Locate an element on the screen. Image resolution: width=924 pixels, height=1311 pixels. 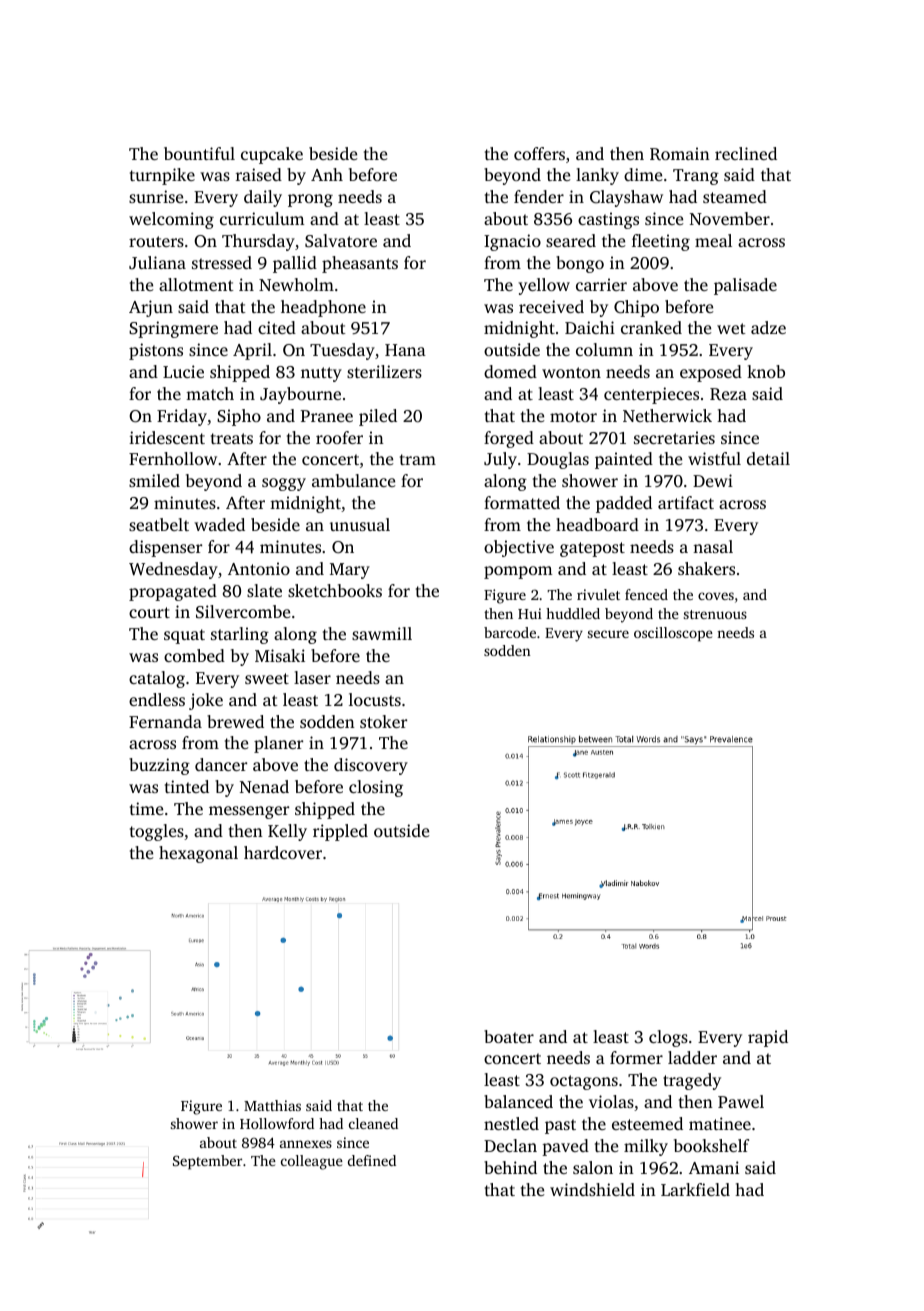
Matthias is located at coordinates (272, 1105).
